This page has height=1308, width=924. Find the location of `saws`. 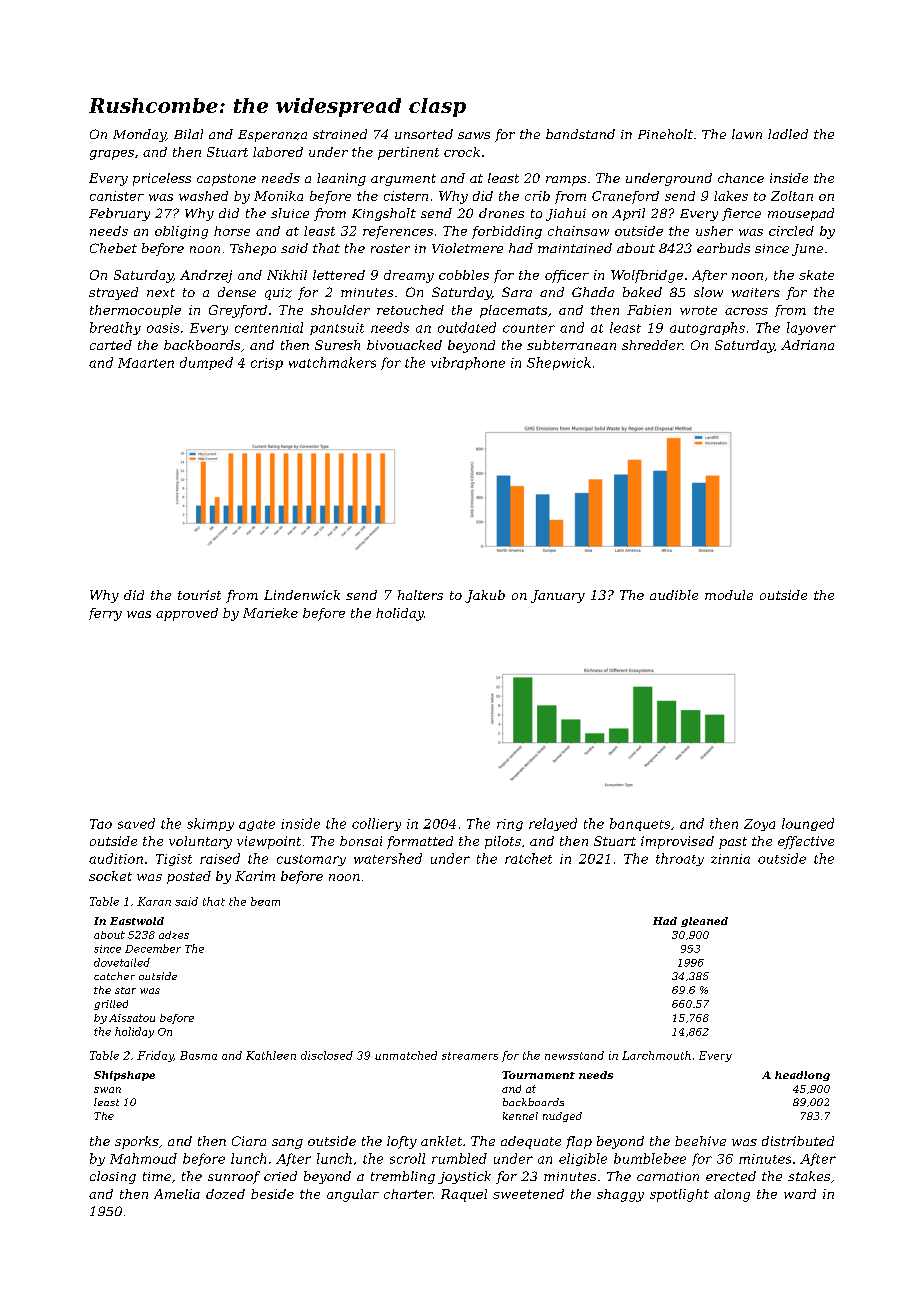

saws is located at coordinates (474, 135).
